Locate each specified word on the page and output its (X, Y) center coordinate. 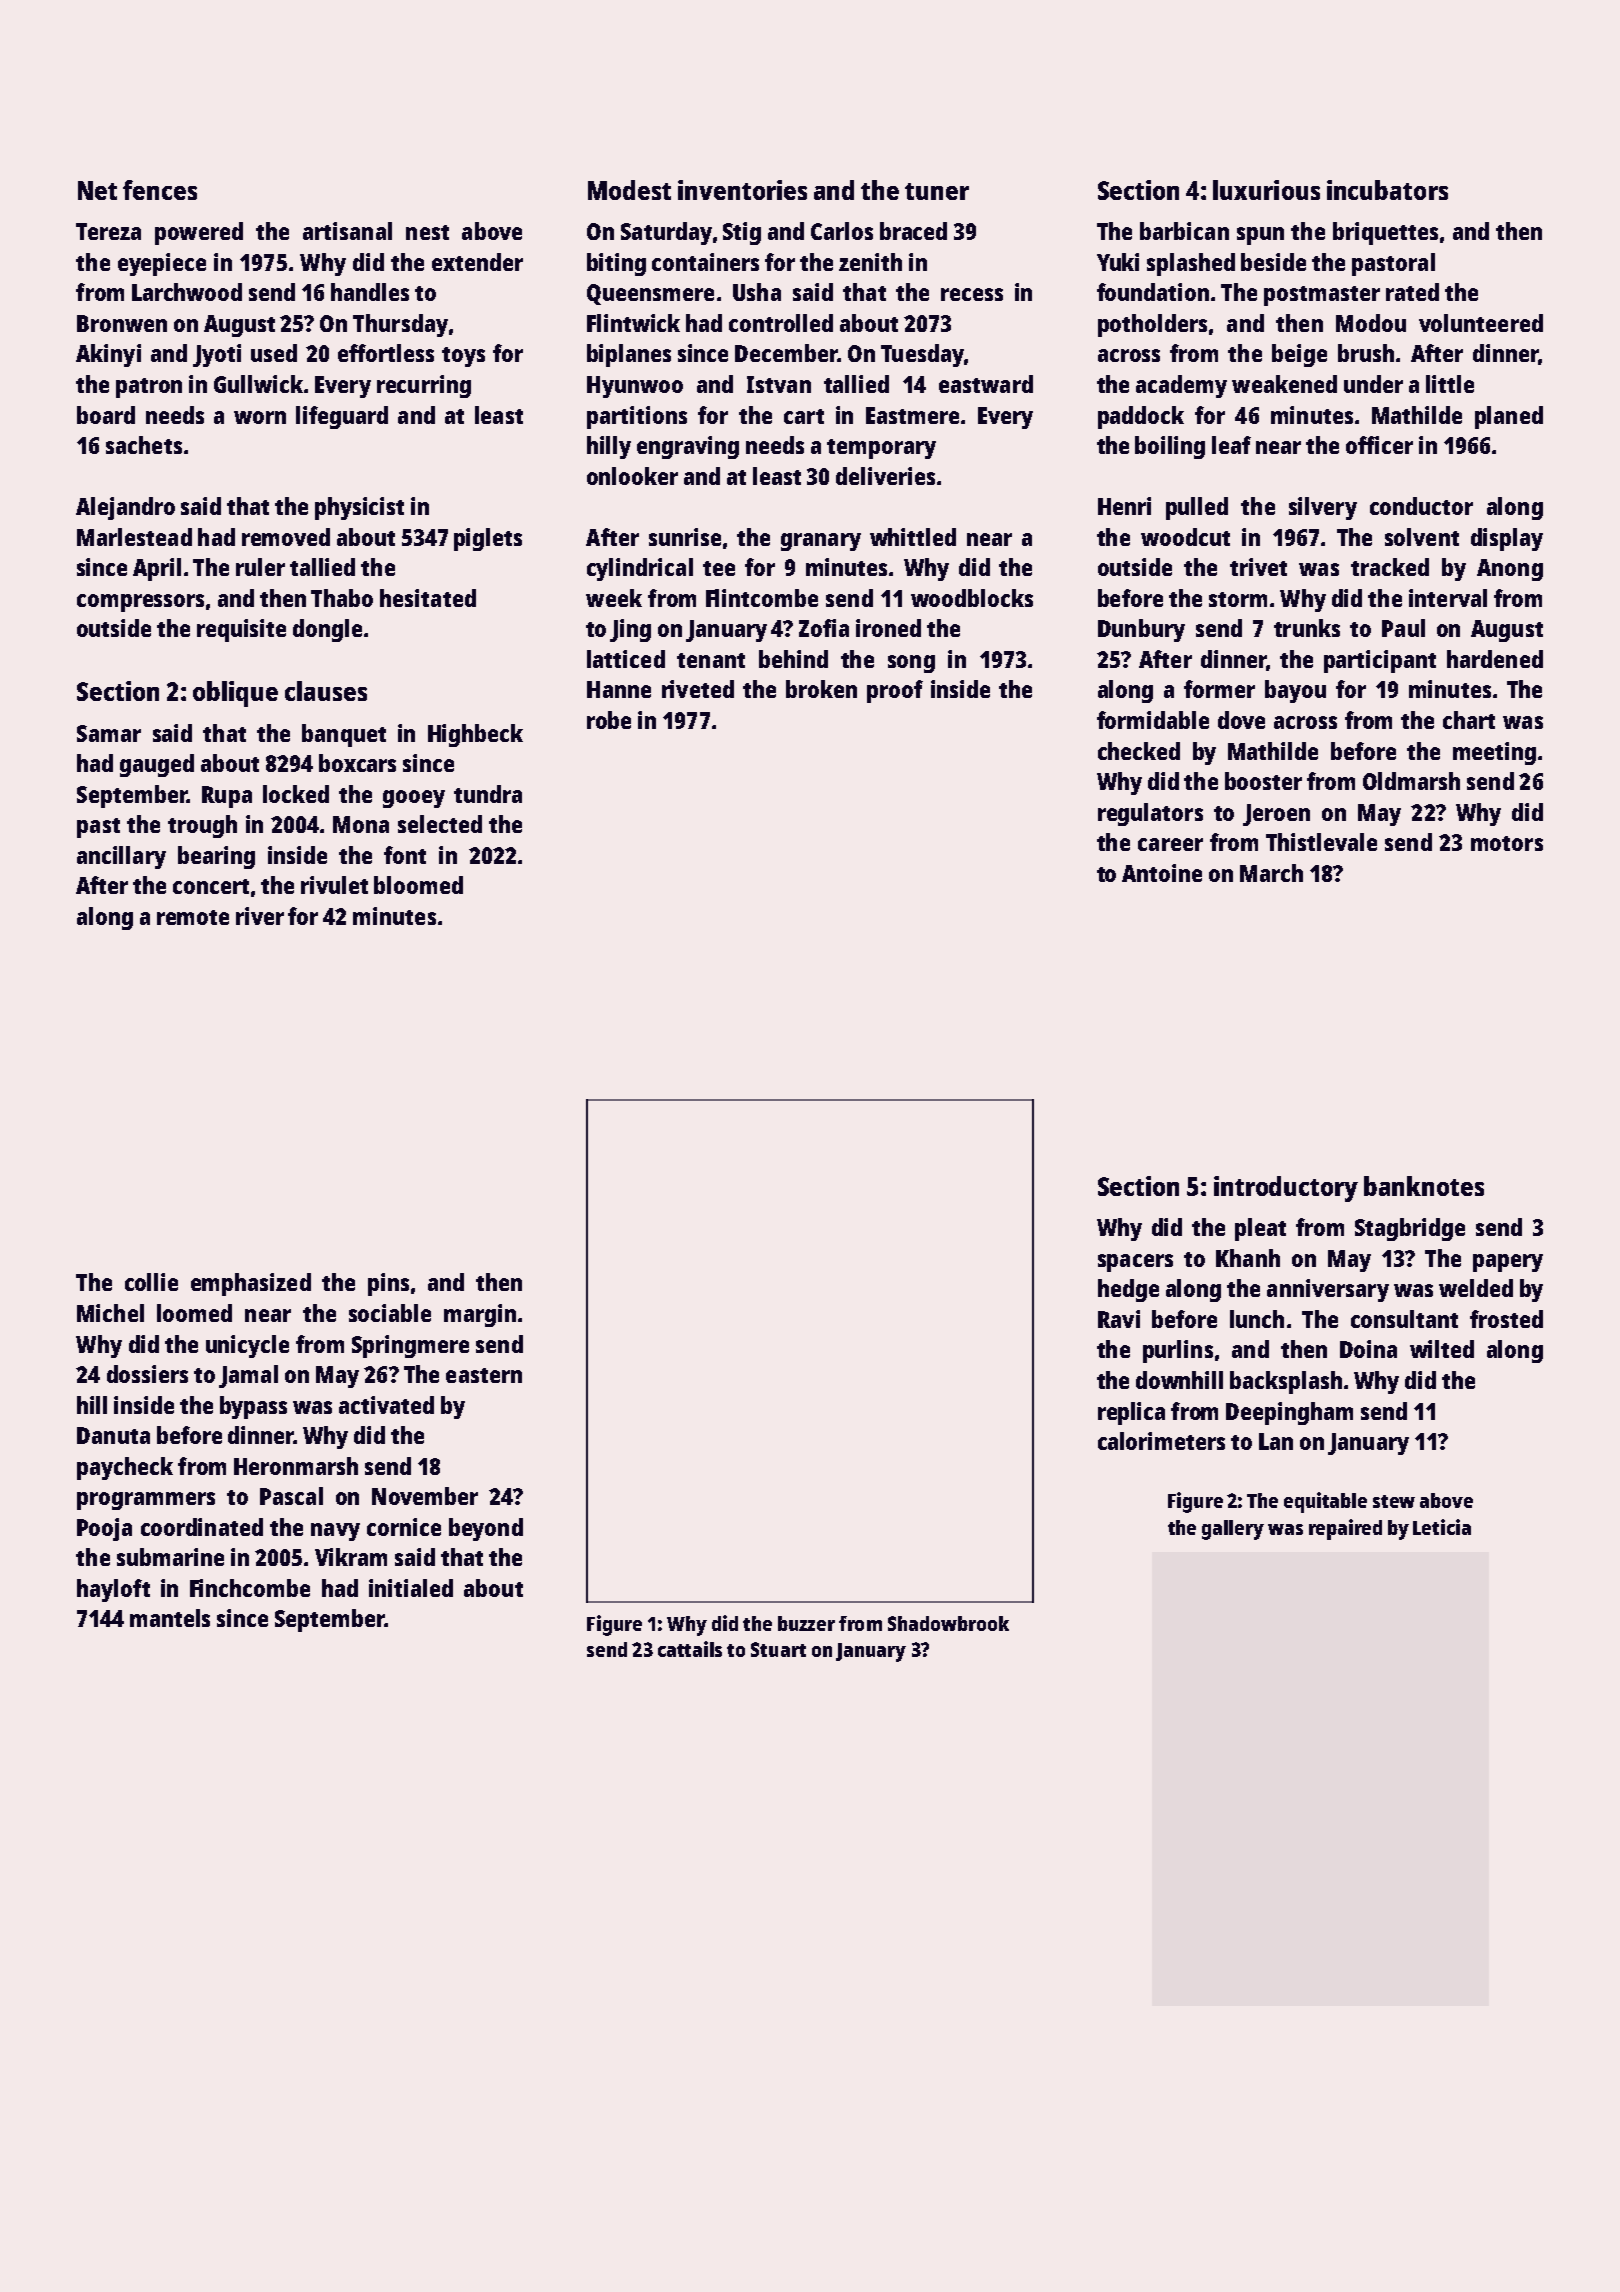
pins (388, 1284)
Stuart (778, 1649)
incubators (1387, 190)
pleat (1260, 1229)
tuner (937, 191)
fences (160, 190)
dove (1241, 720)
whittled (913, 537)
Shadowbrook (948, 1623)
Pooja (104, 1529)
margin (480, 1315)
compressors (140, 603)
